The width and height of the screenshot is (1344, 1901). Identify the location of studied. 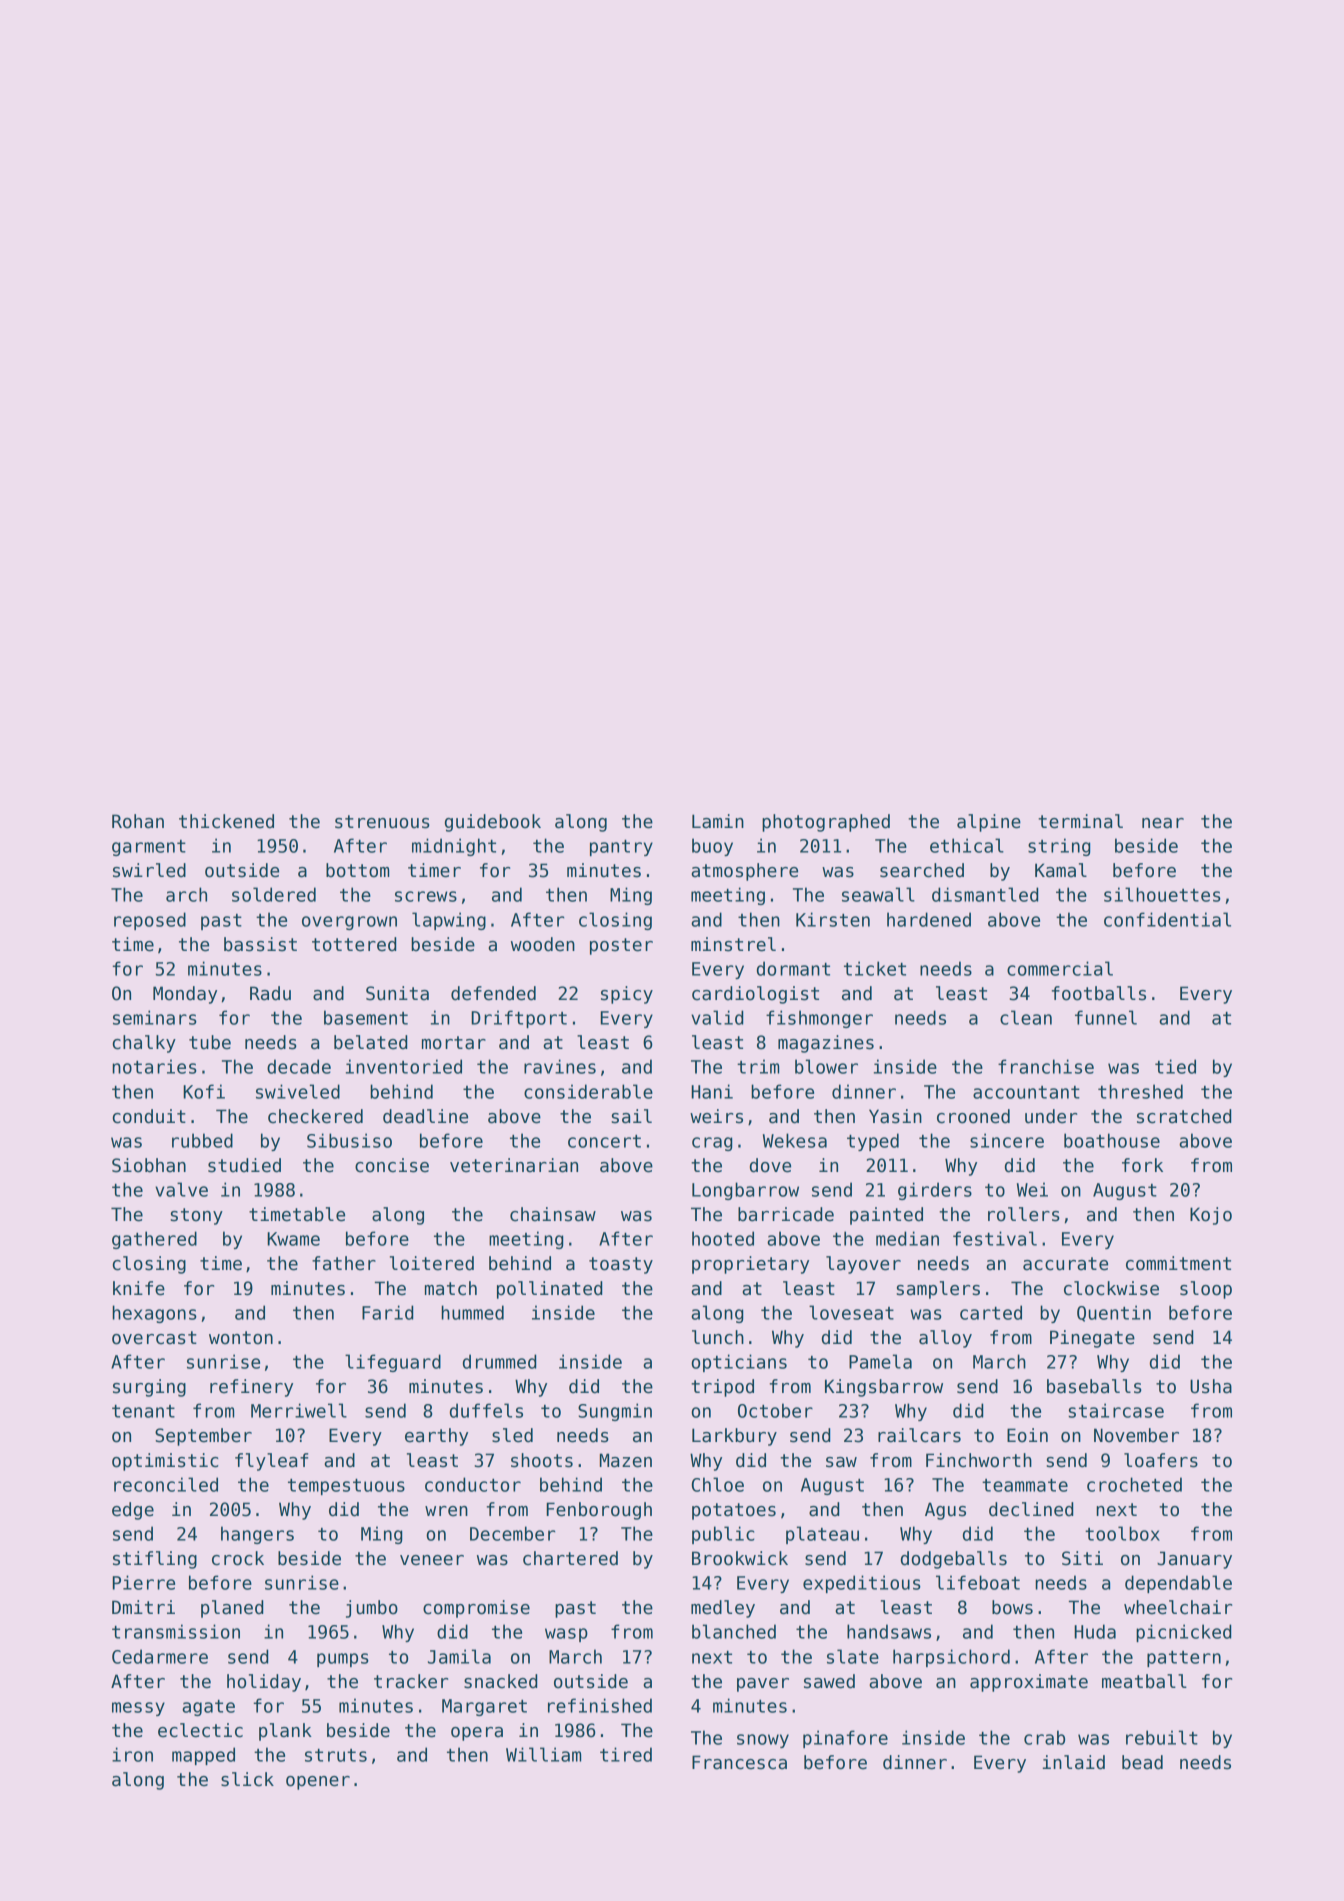
(244, 1165).
